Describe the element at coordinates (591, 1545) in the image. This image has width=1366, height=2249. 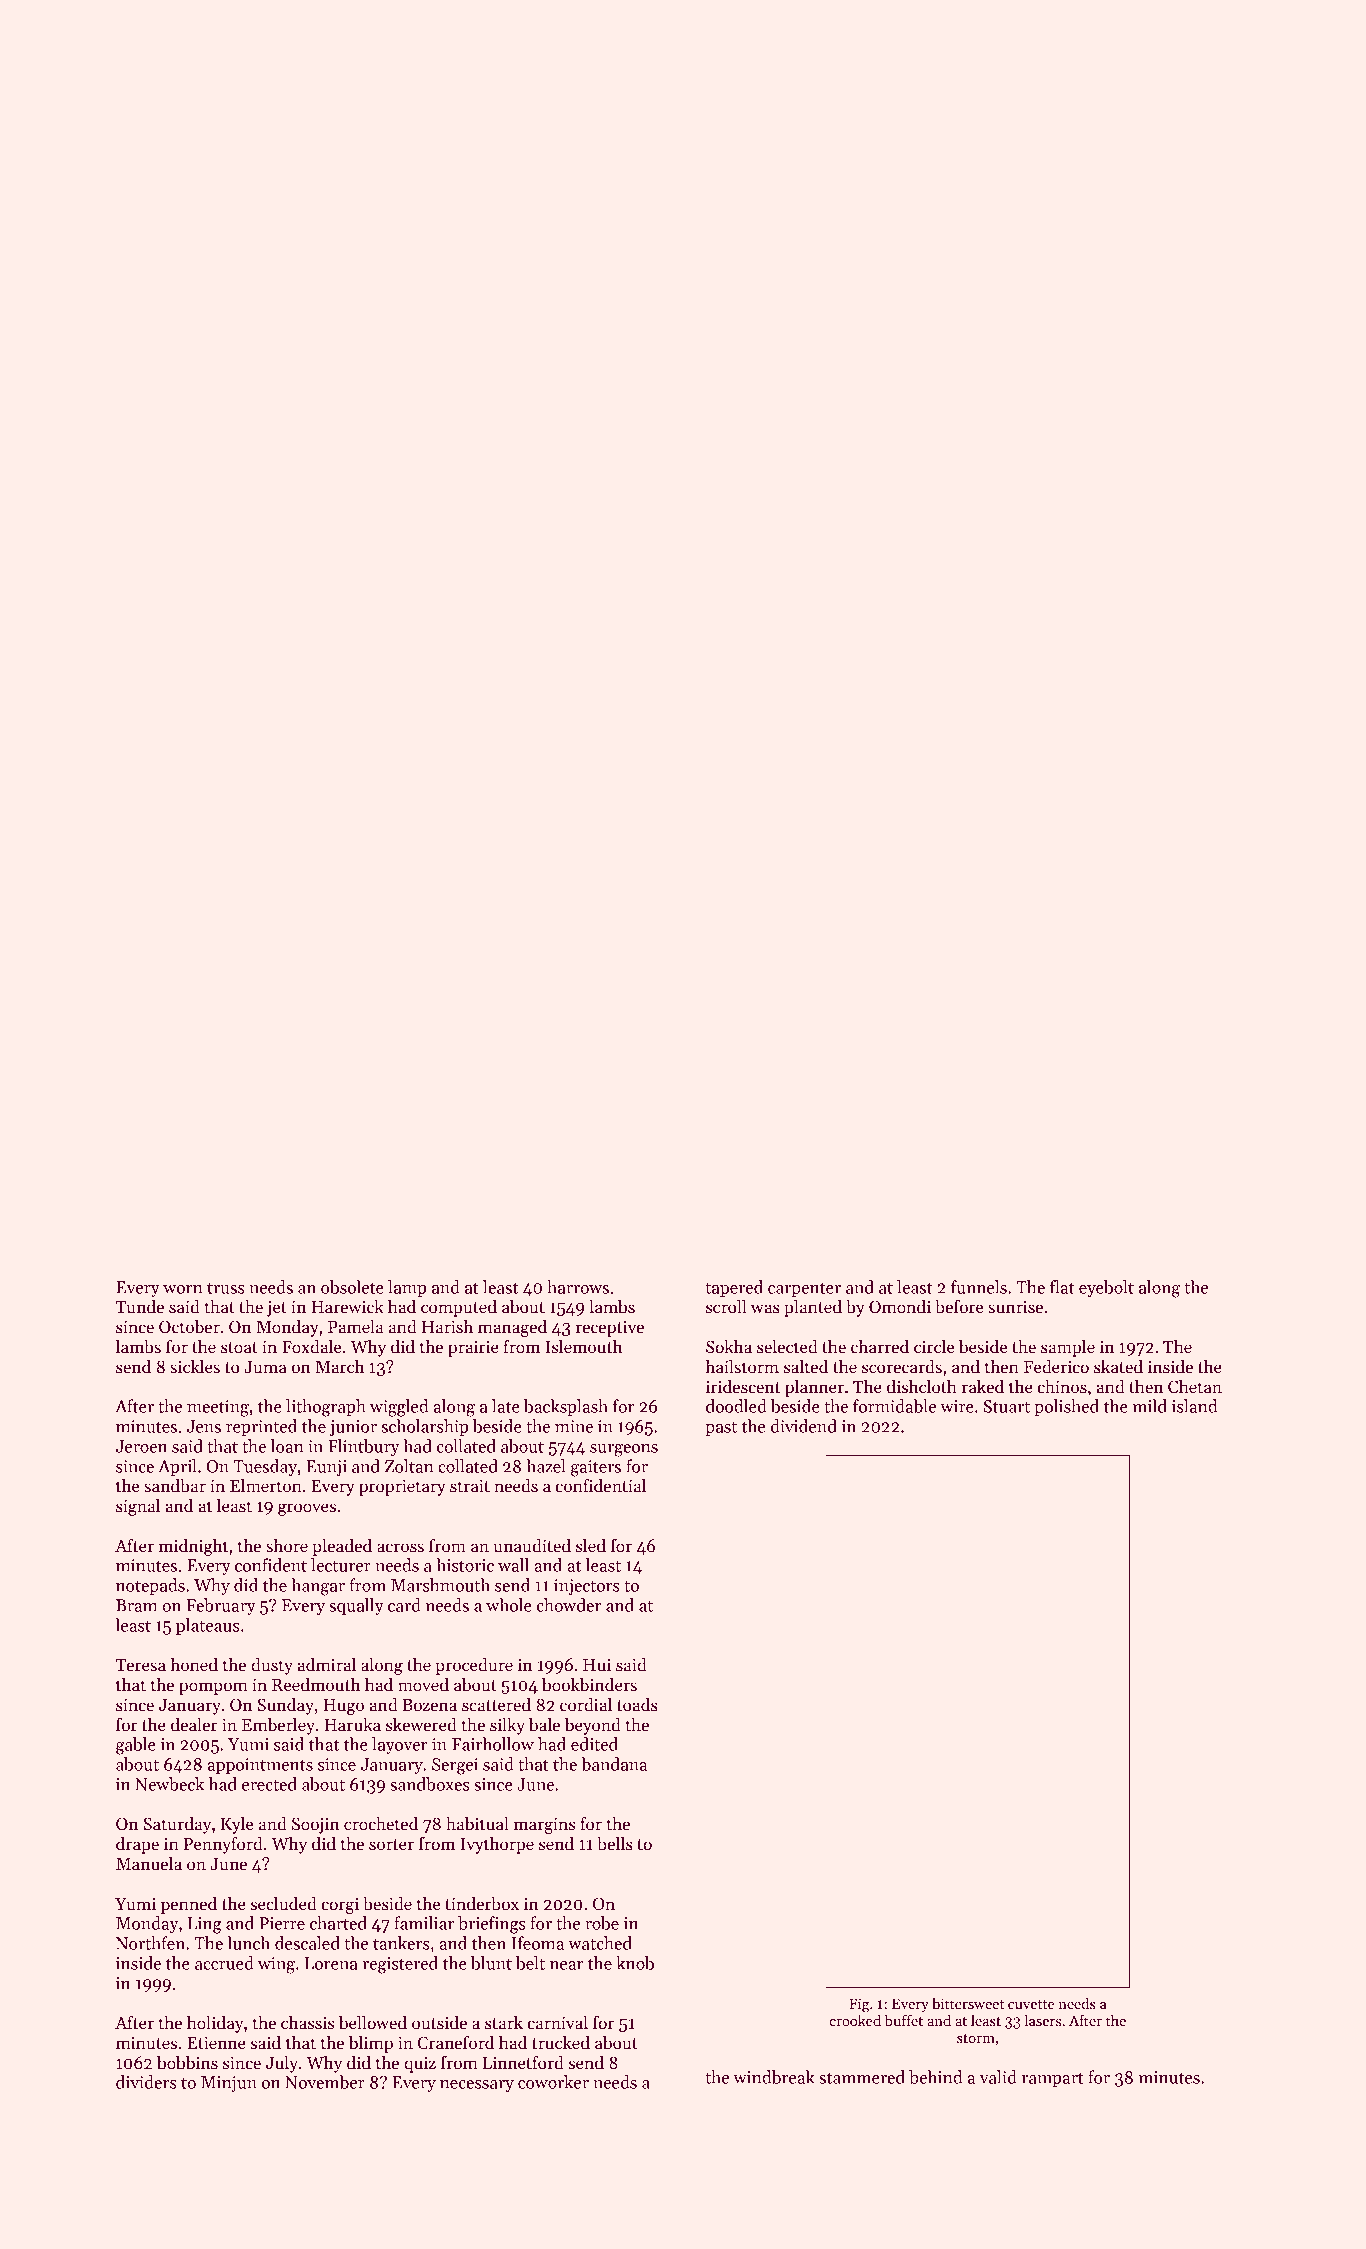
I see `sled` at that location.
